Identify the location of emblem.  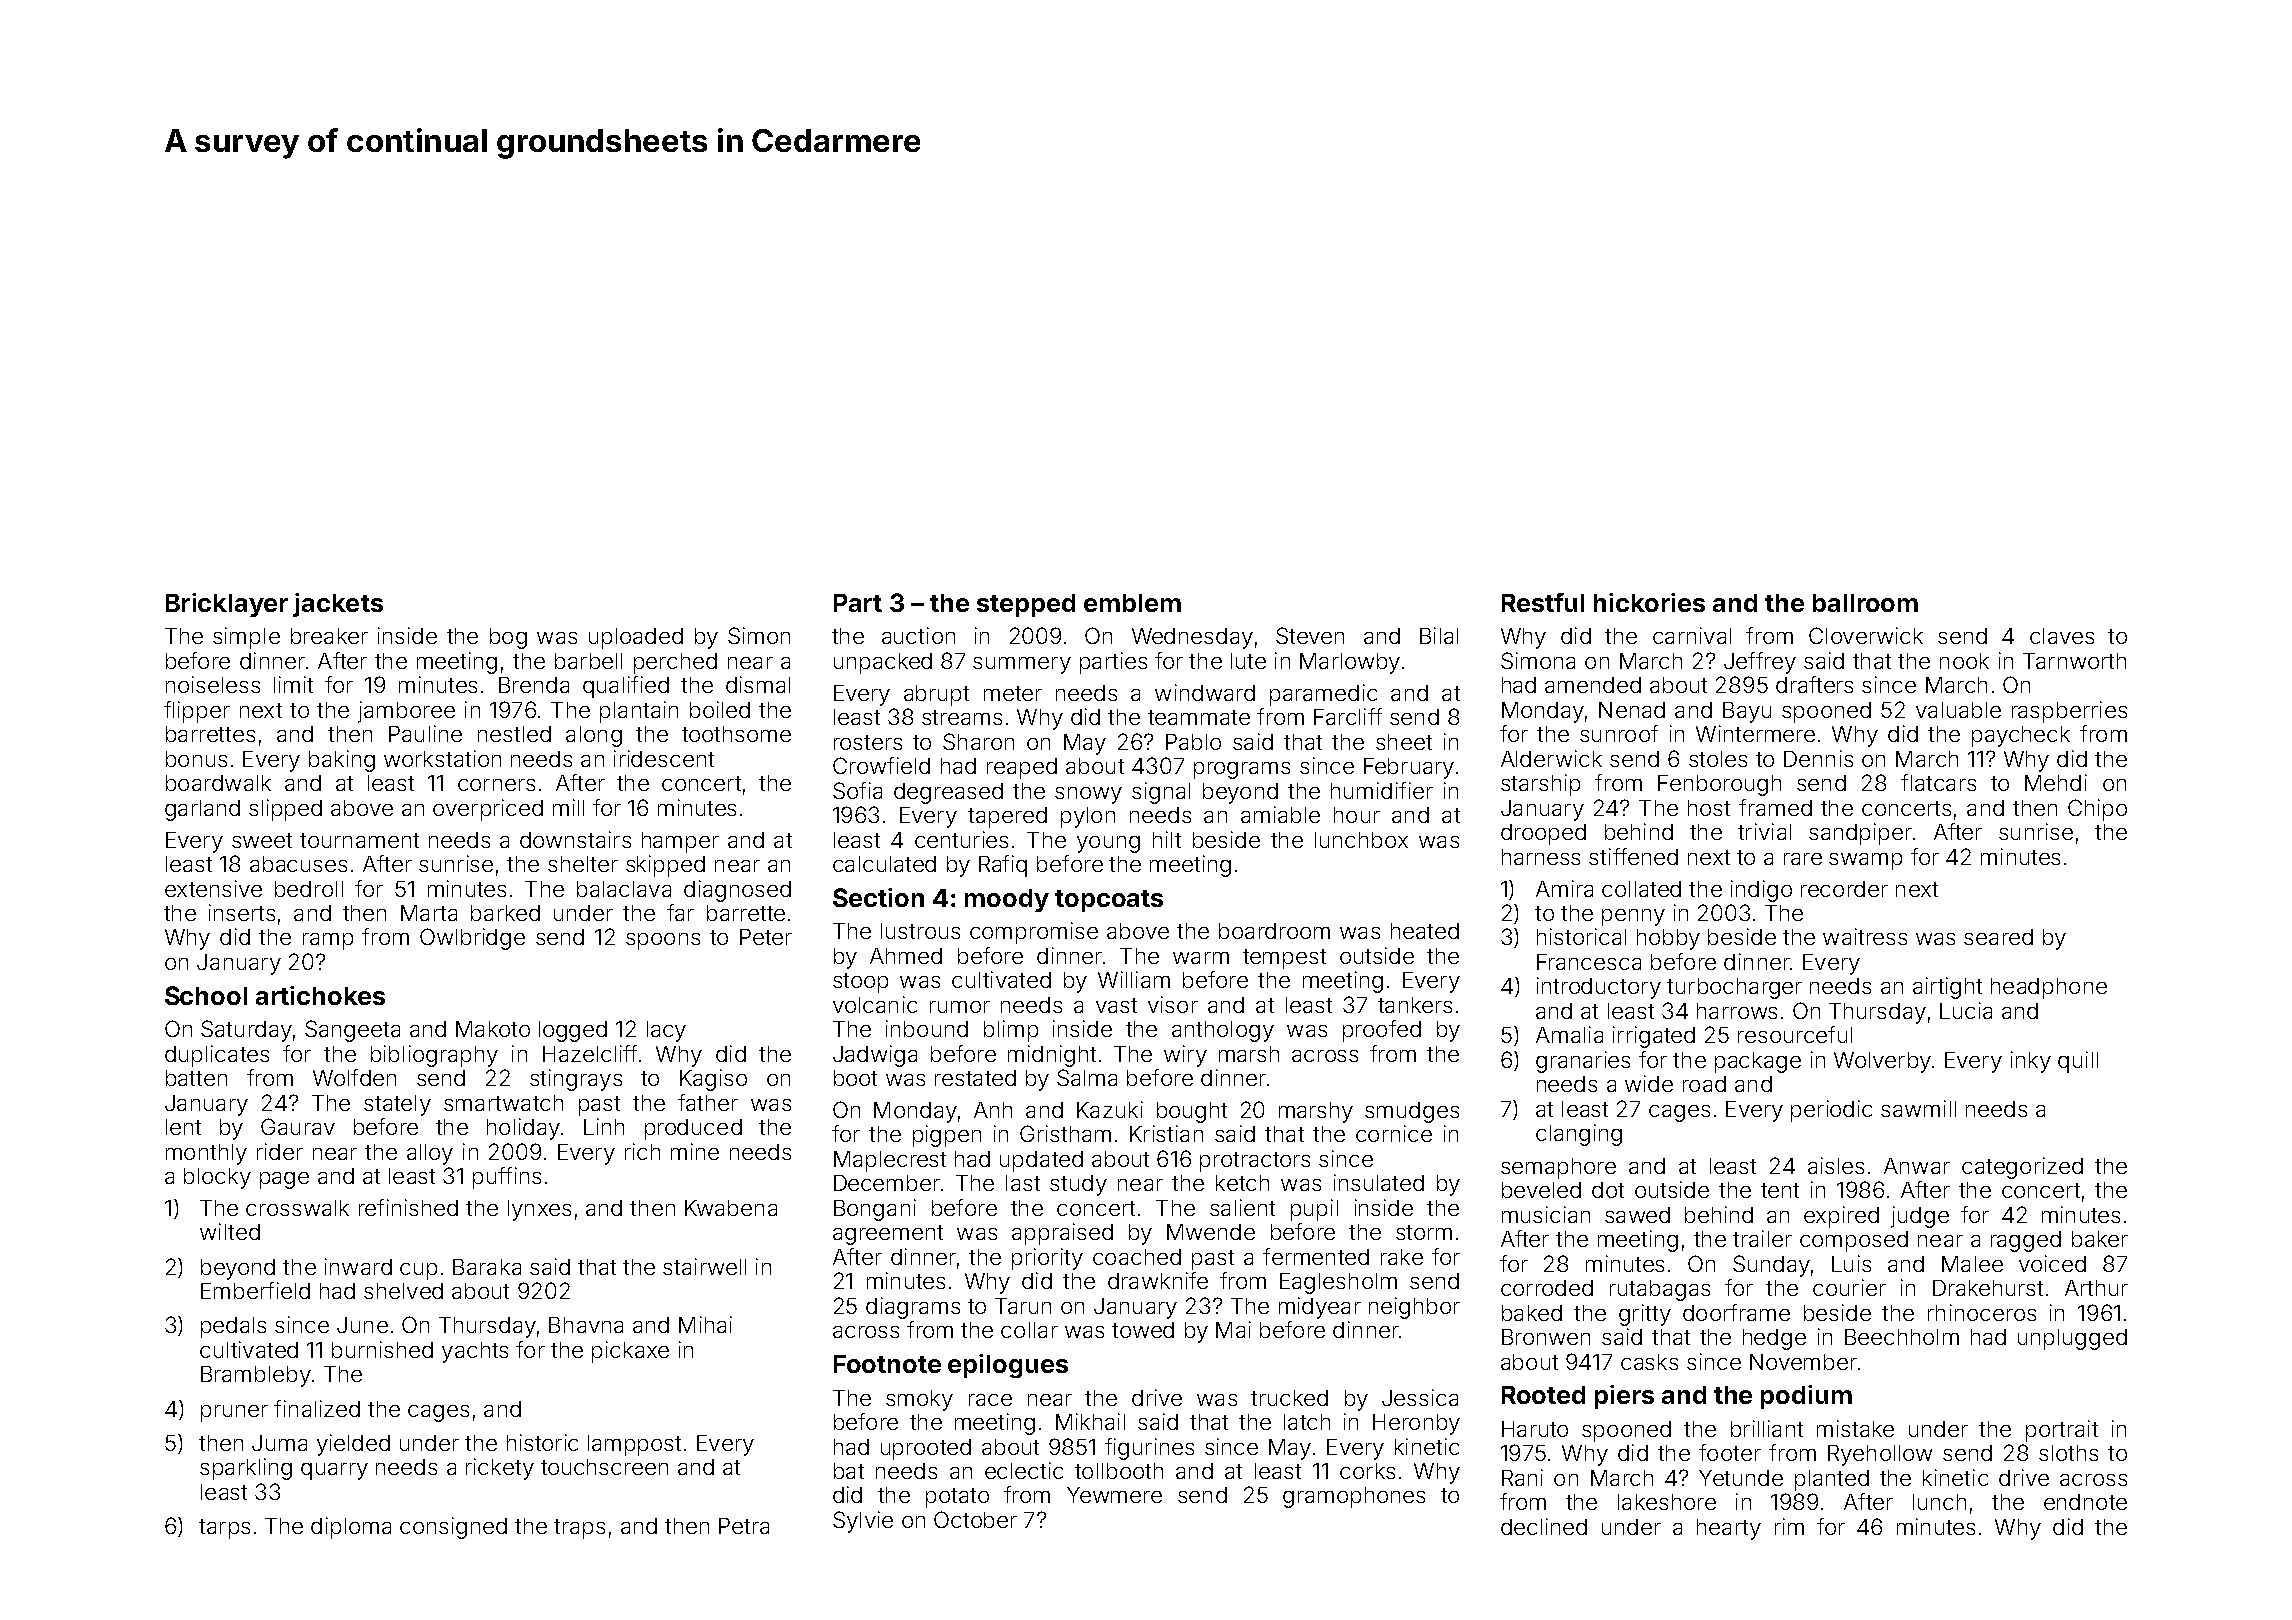
(1132, 603).
